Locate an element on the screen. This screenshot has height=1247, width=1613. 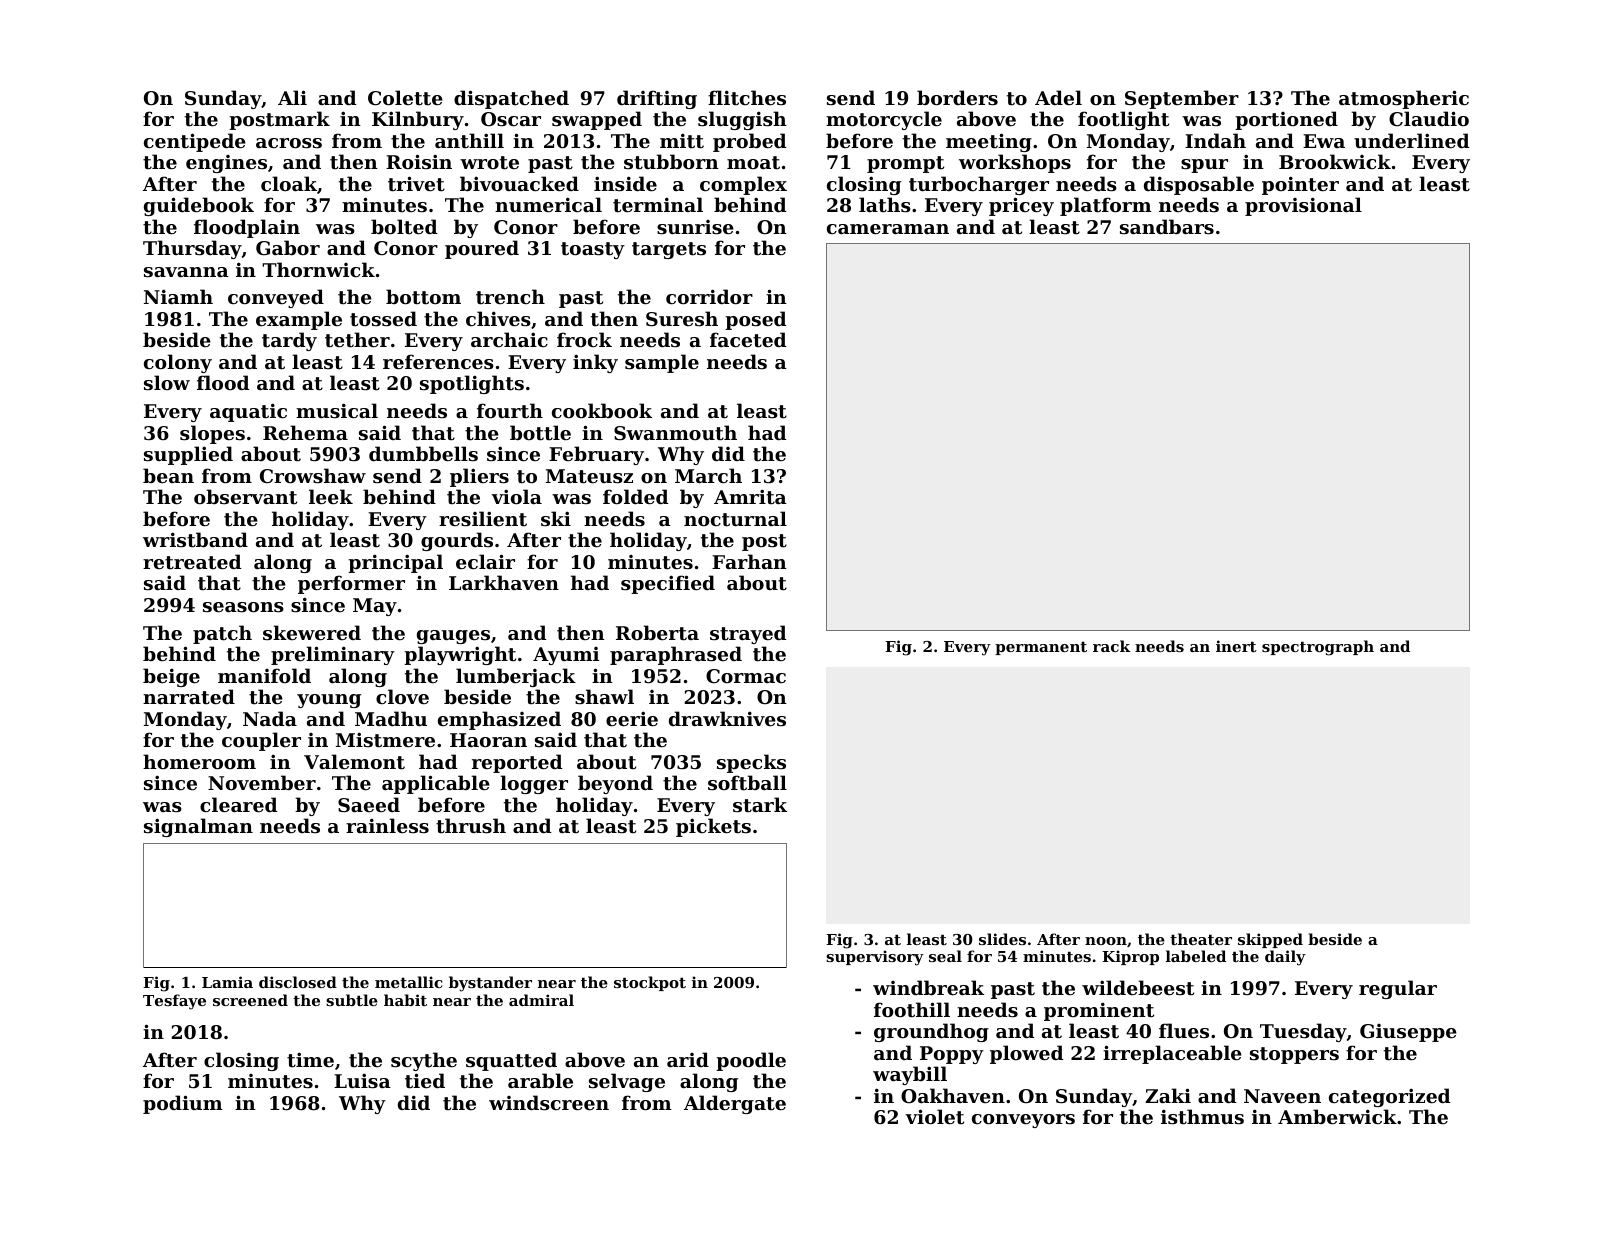
pointer is located at coordinates (1300, 185).
